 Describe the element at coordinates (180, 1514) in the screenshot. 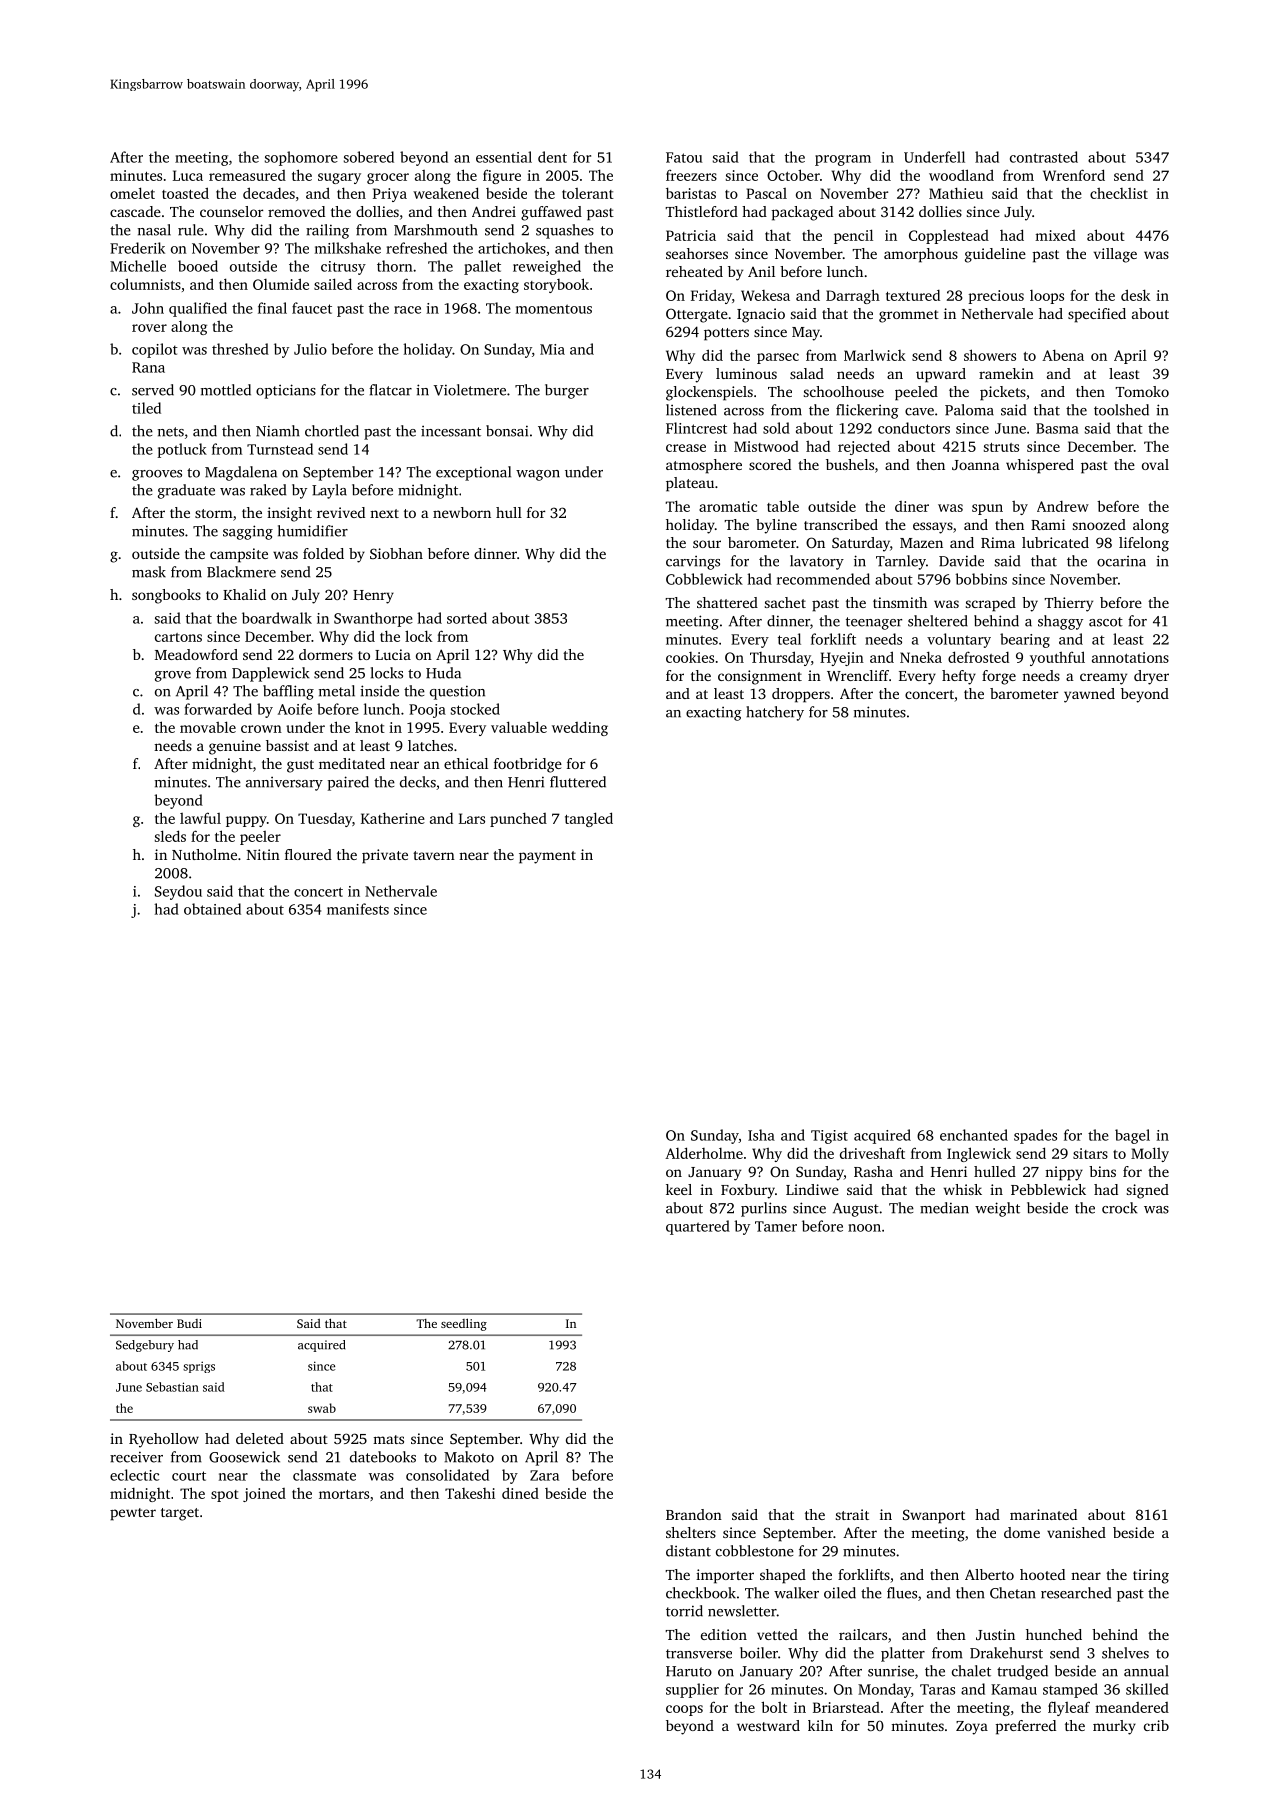

I see `target` at that location.
